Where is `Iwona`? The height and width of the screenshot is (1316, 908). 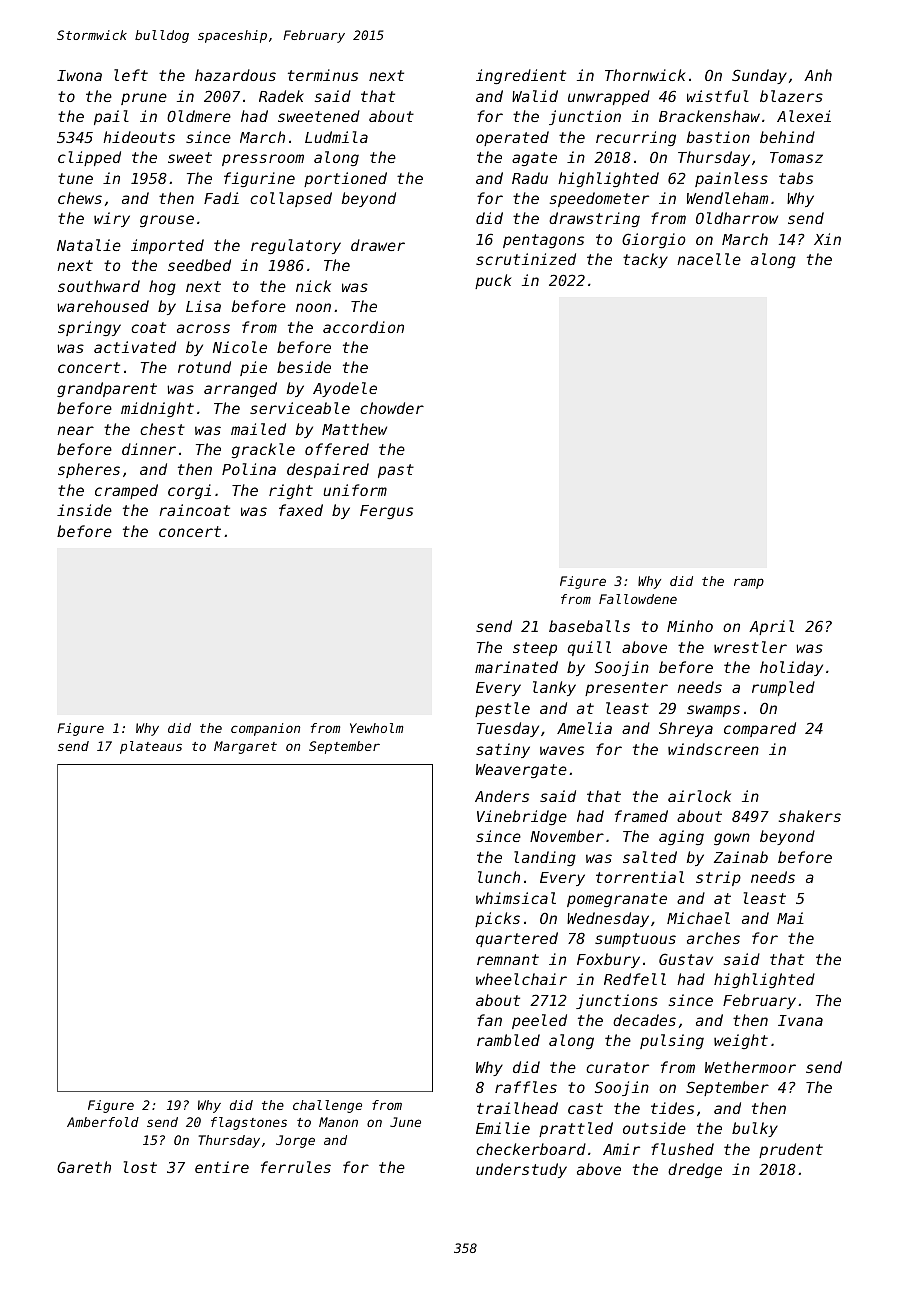
Iwona is located at coordinates (79, 75).
